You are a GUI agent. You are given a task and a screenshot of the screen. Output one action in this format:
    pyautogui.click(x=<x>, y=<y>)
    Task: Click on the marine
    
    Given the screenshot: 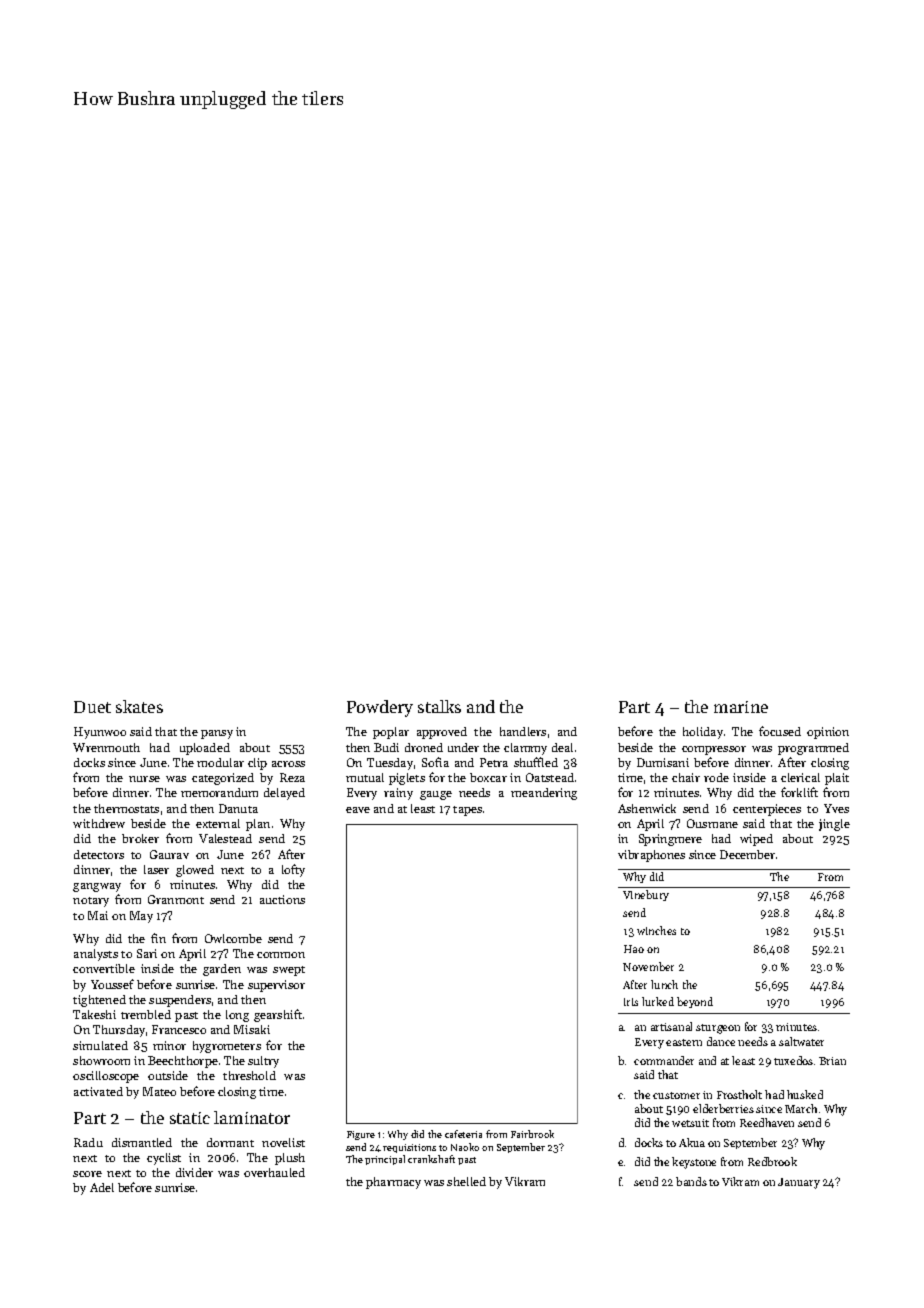 What is the action you would take?
    pyautogui.click(x=741, y=707)
